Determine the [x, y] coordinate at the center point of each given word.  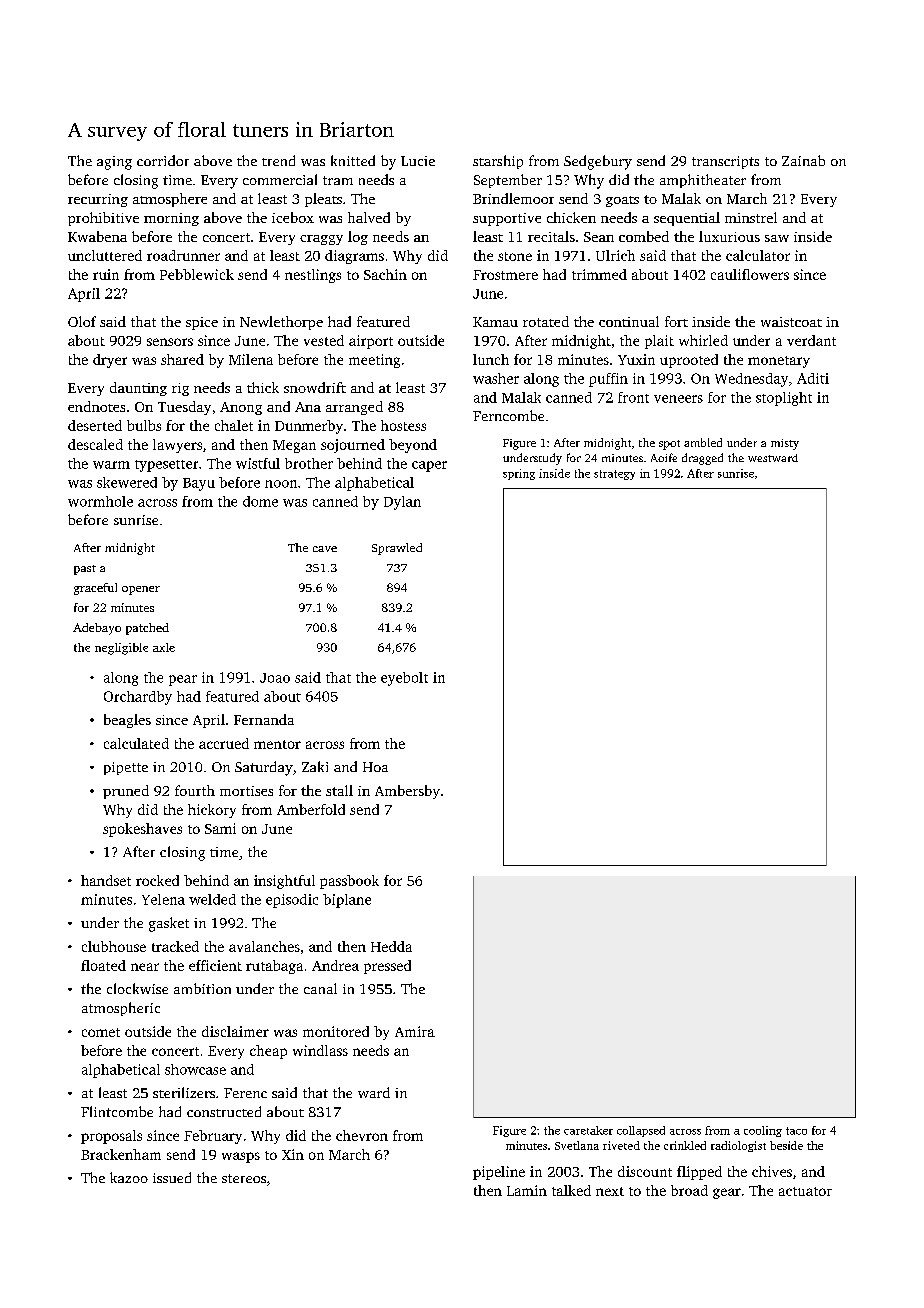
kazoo [129, 1177]
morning [171, 219]
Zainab [803, 160]
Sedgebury [598, 162]
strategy [614, 475]
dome [260, 501]
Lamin [527, 1190]
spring [519, 474]
